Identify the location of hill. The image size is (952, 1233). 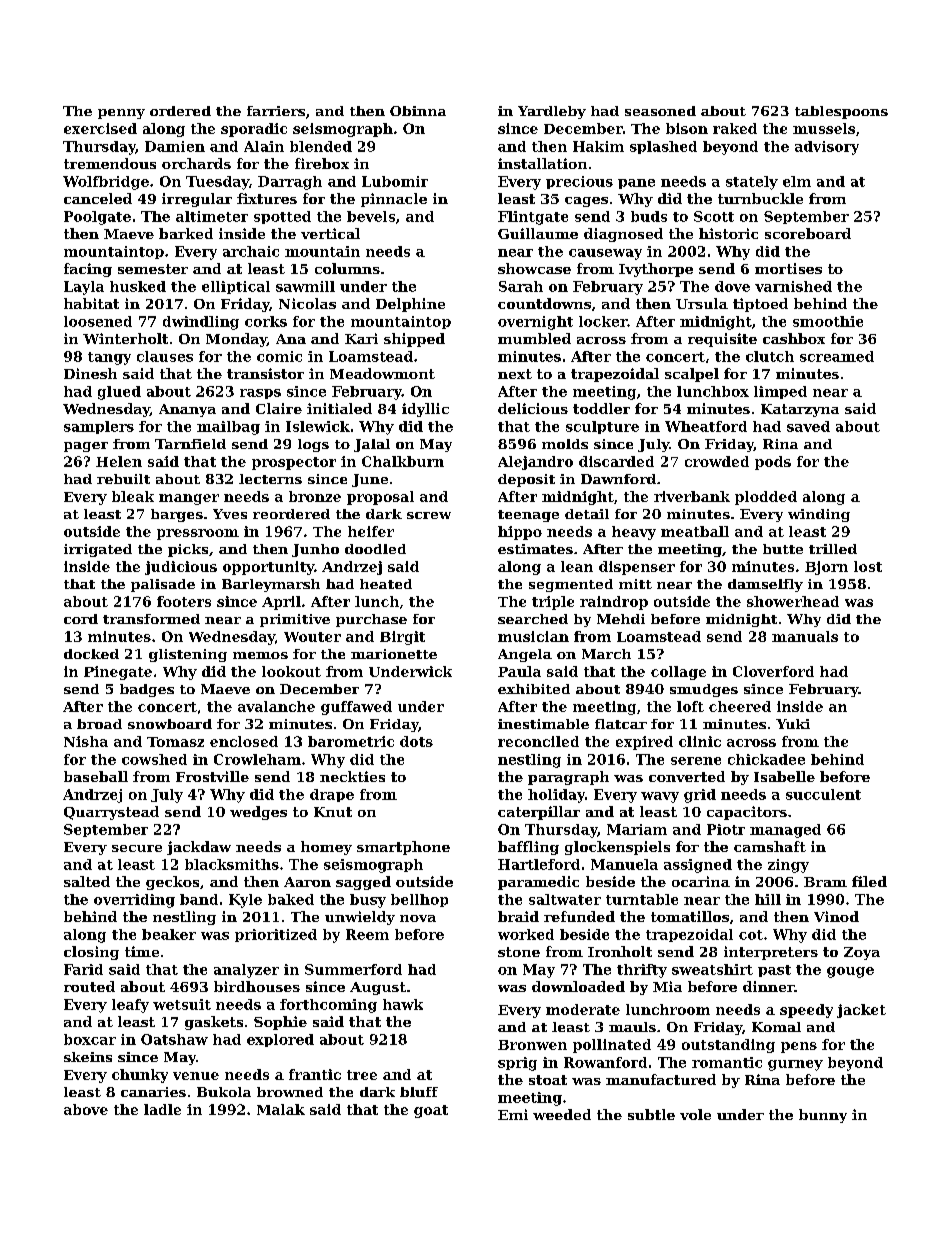
(768, 899).
